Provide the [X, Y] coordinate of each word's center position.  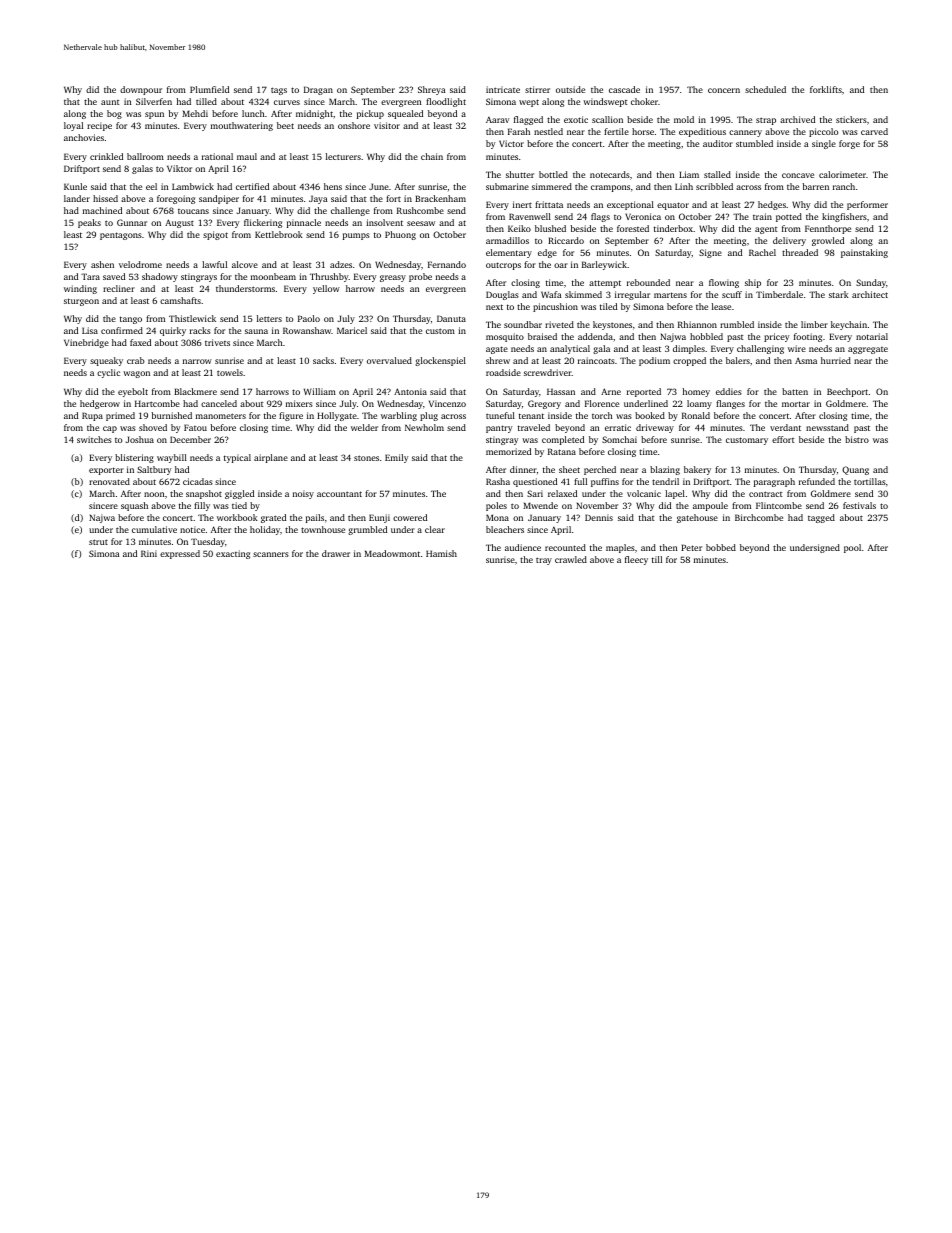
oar [561, 265]
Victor [511, 143]
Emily [397, 458]
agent [766, 230]
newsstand [827, 427]
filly [202, 506]
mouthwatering [242, 126]
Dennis [599, 517]
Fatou [195, 427]
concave [798, 175]
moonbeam [273, 276]
